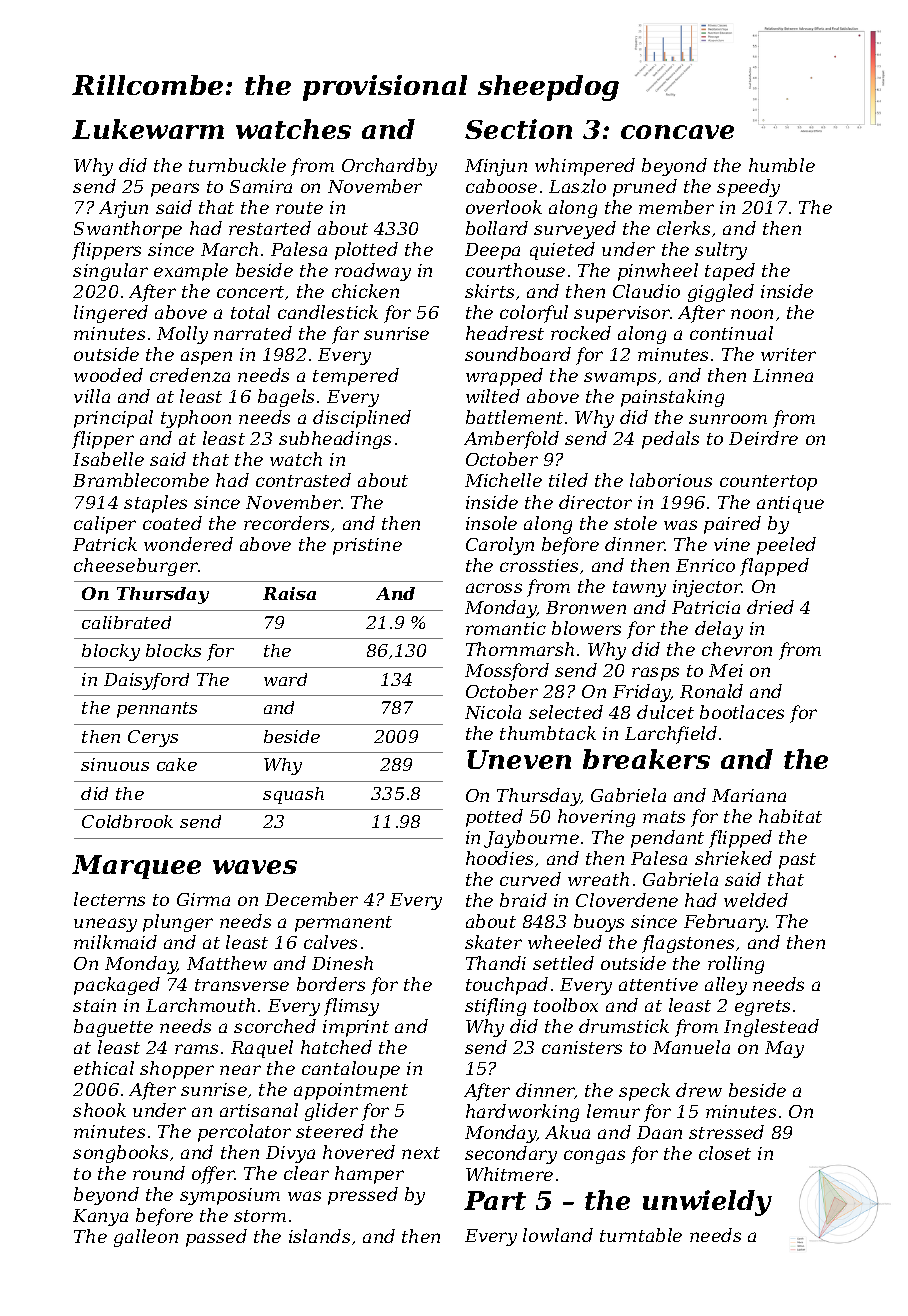 Image resolution: width=908 pixels, height=1316 pixels. Describe the element at coordinates (146, 1238) in the screenshot. I see `galleon` at that location.
